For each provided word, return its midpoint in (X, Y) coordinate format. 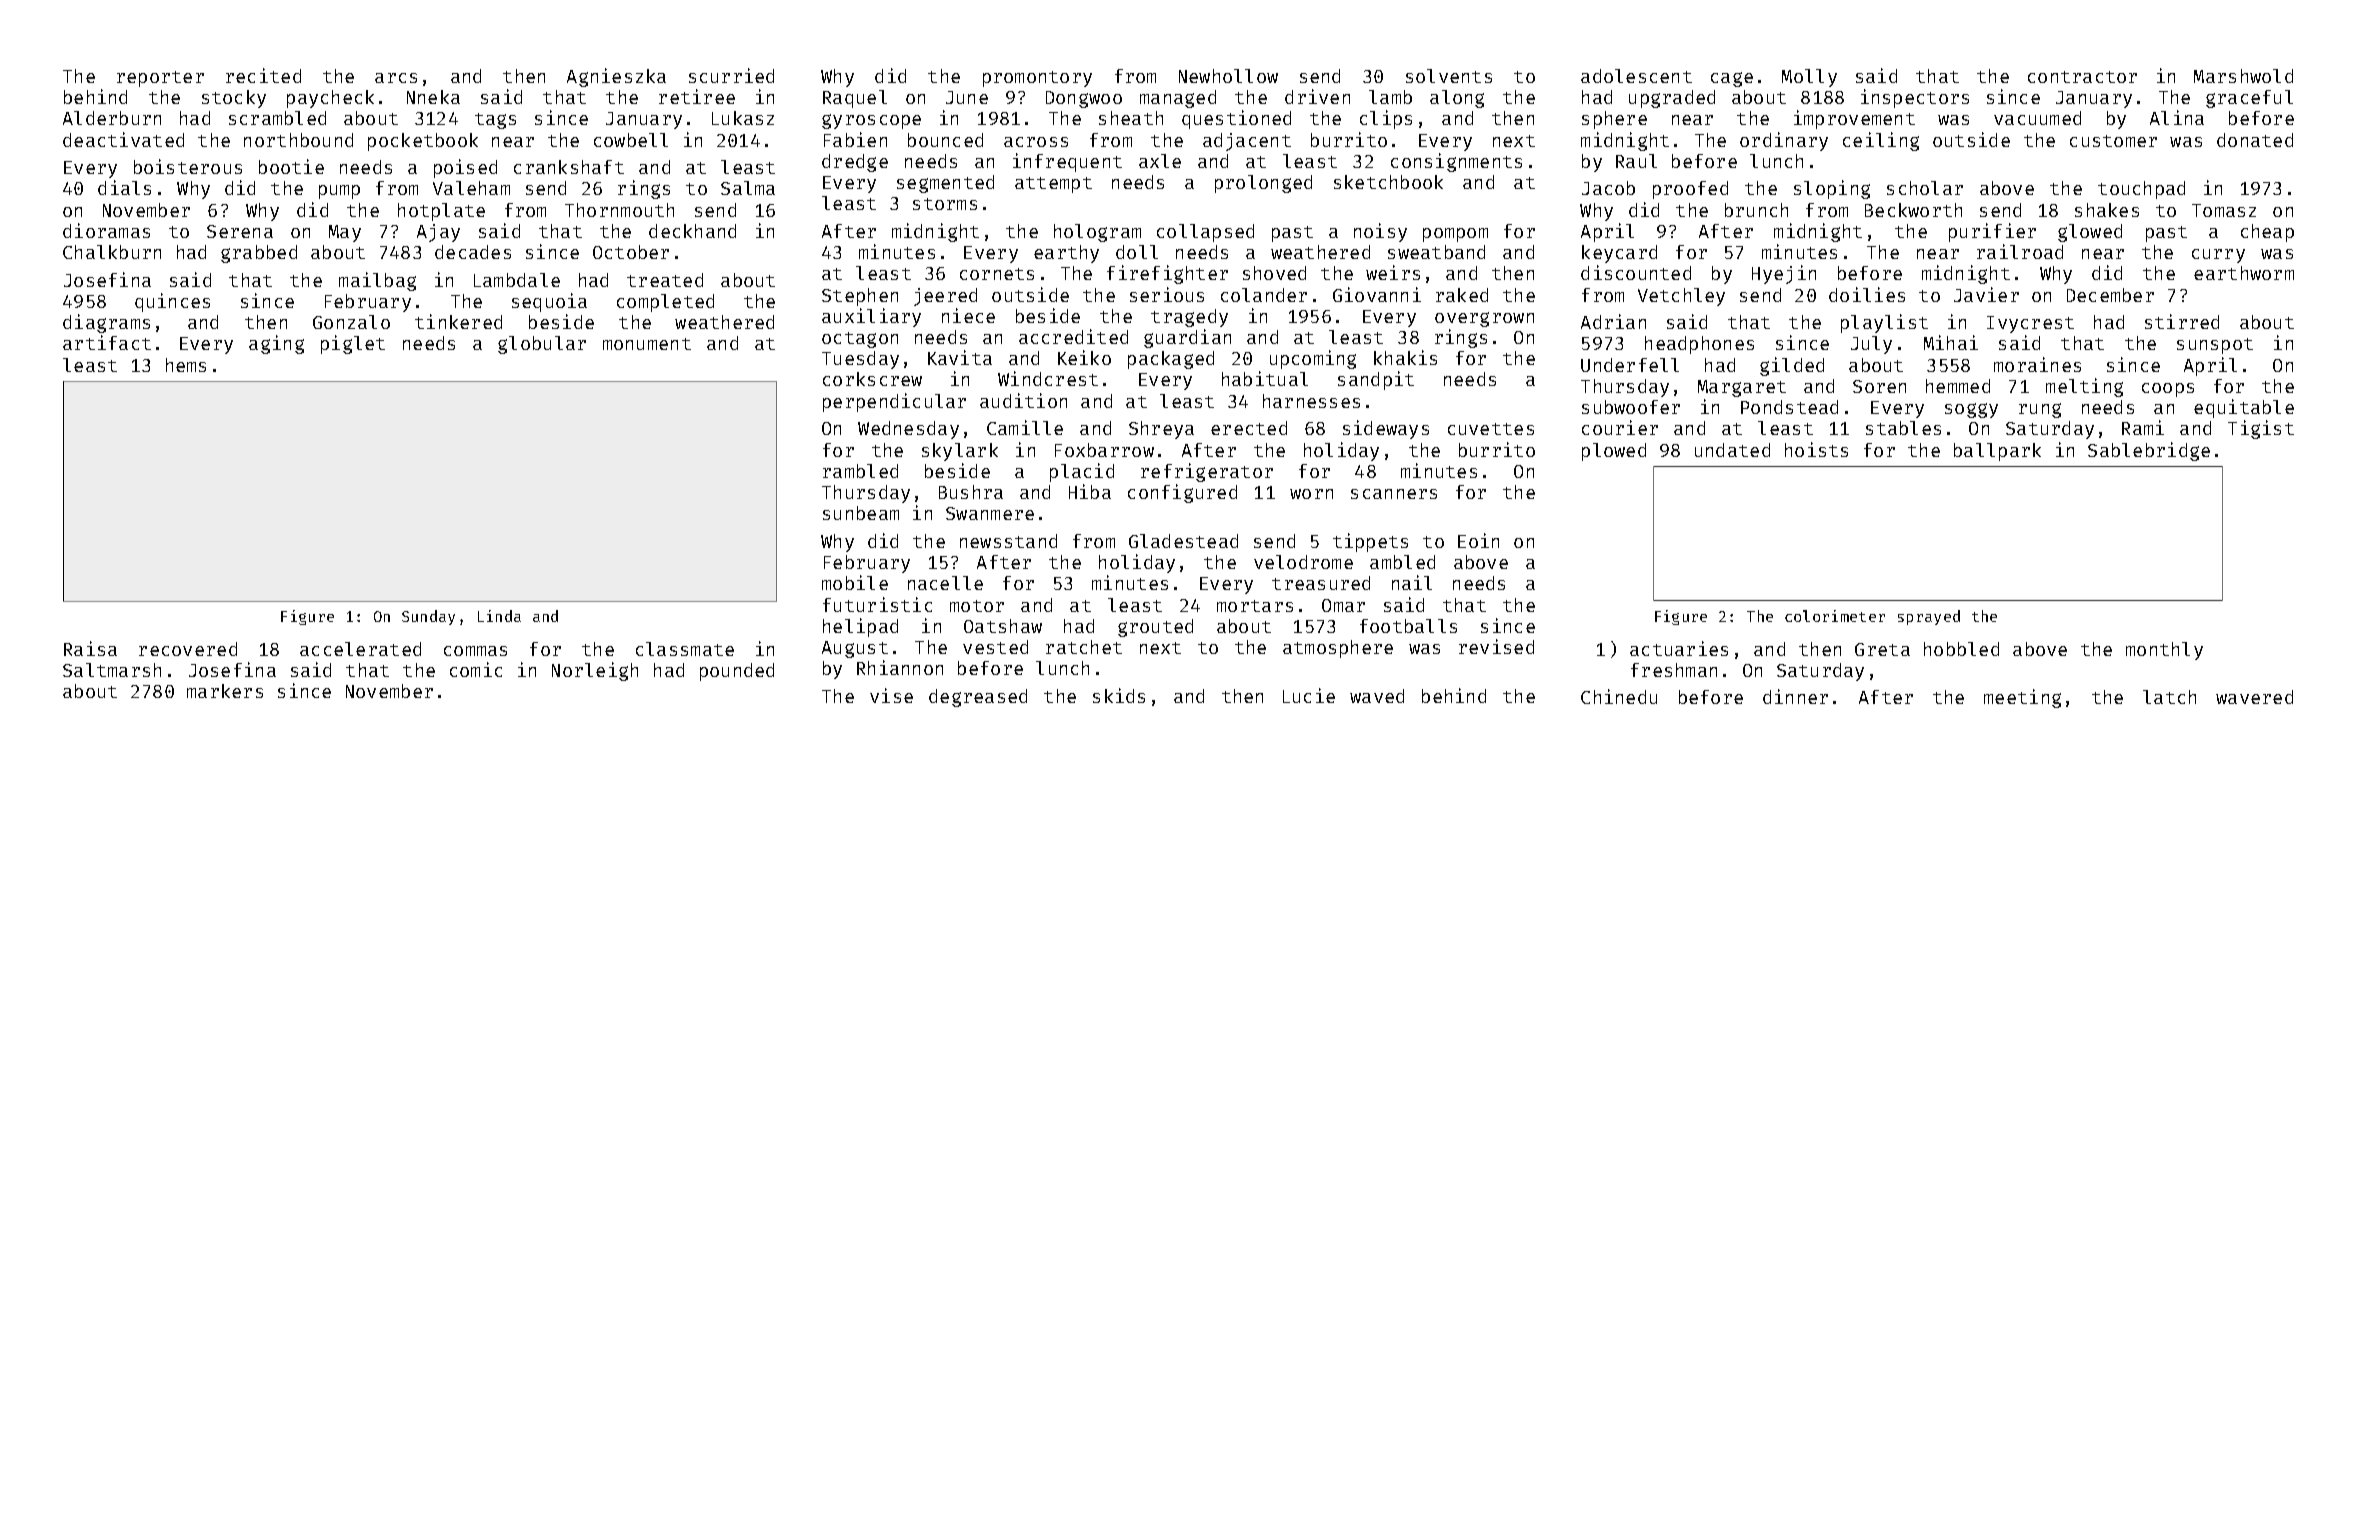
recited (263, 75)
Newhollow (1228, 76)
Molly (1809, 78)
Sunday (428, 617)
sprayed (1929, 617)
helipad (860, 627)
